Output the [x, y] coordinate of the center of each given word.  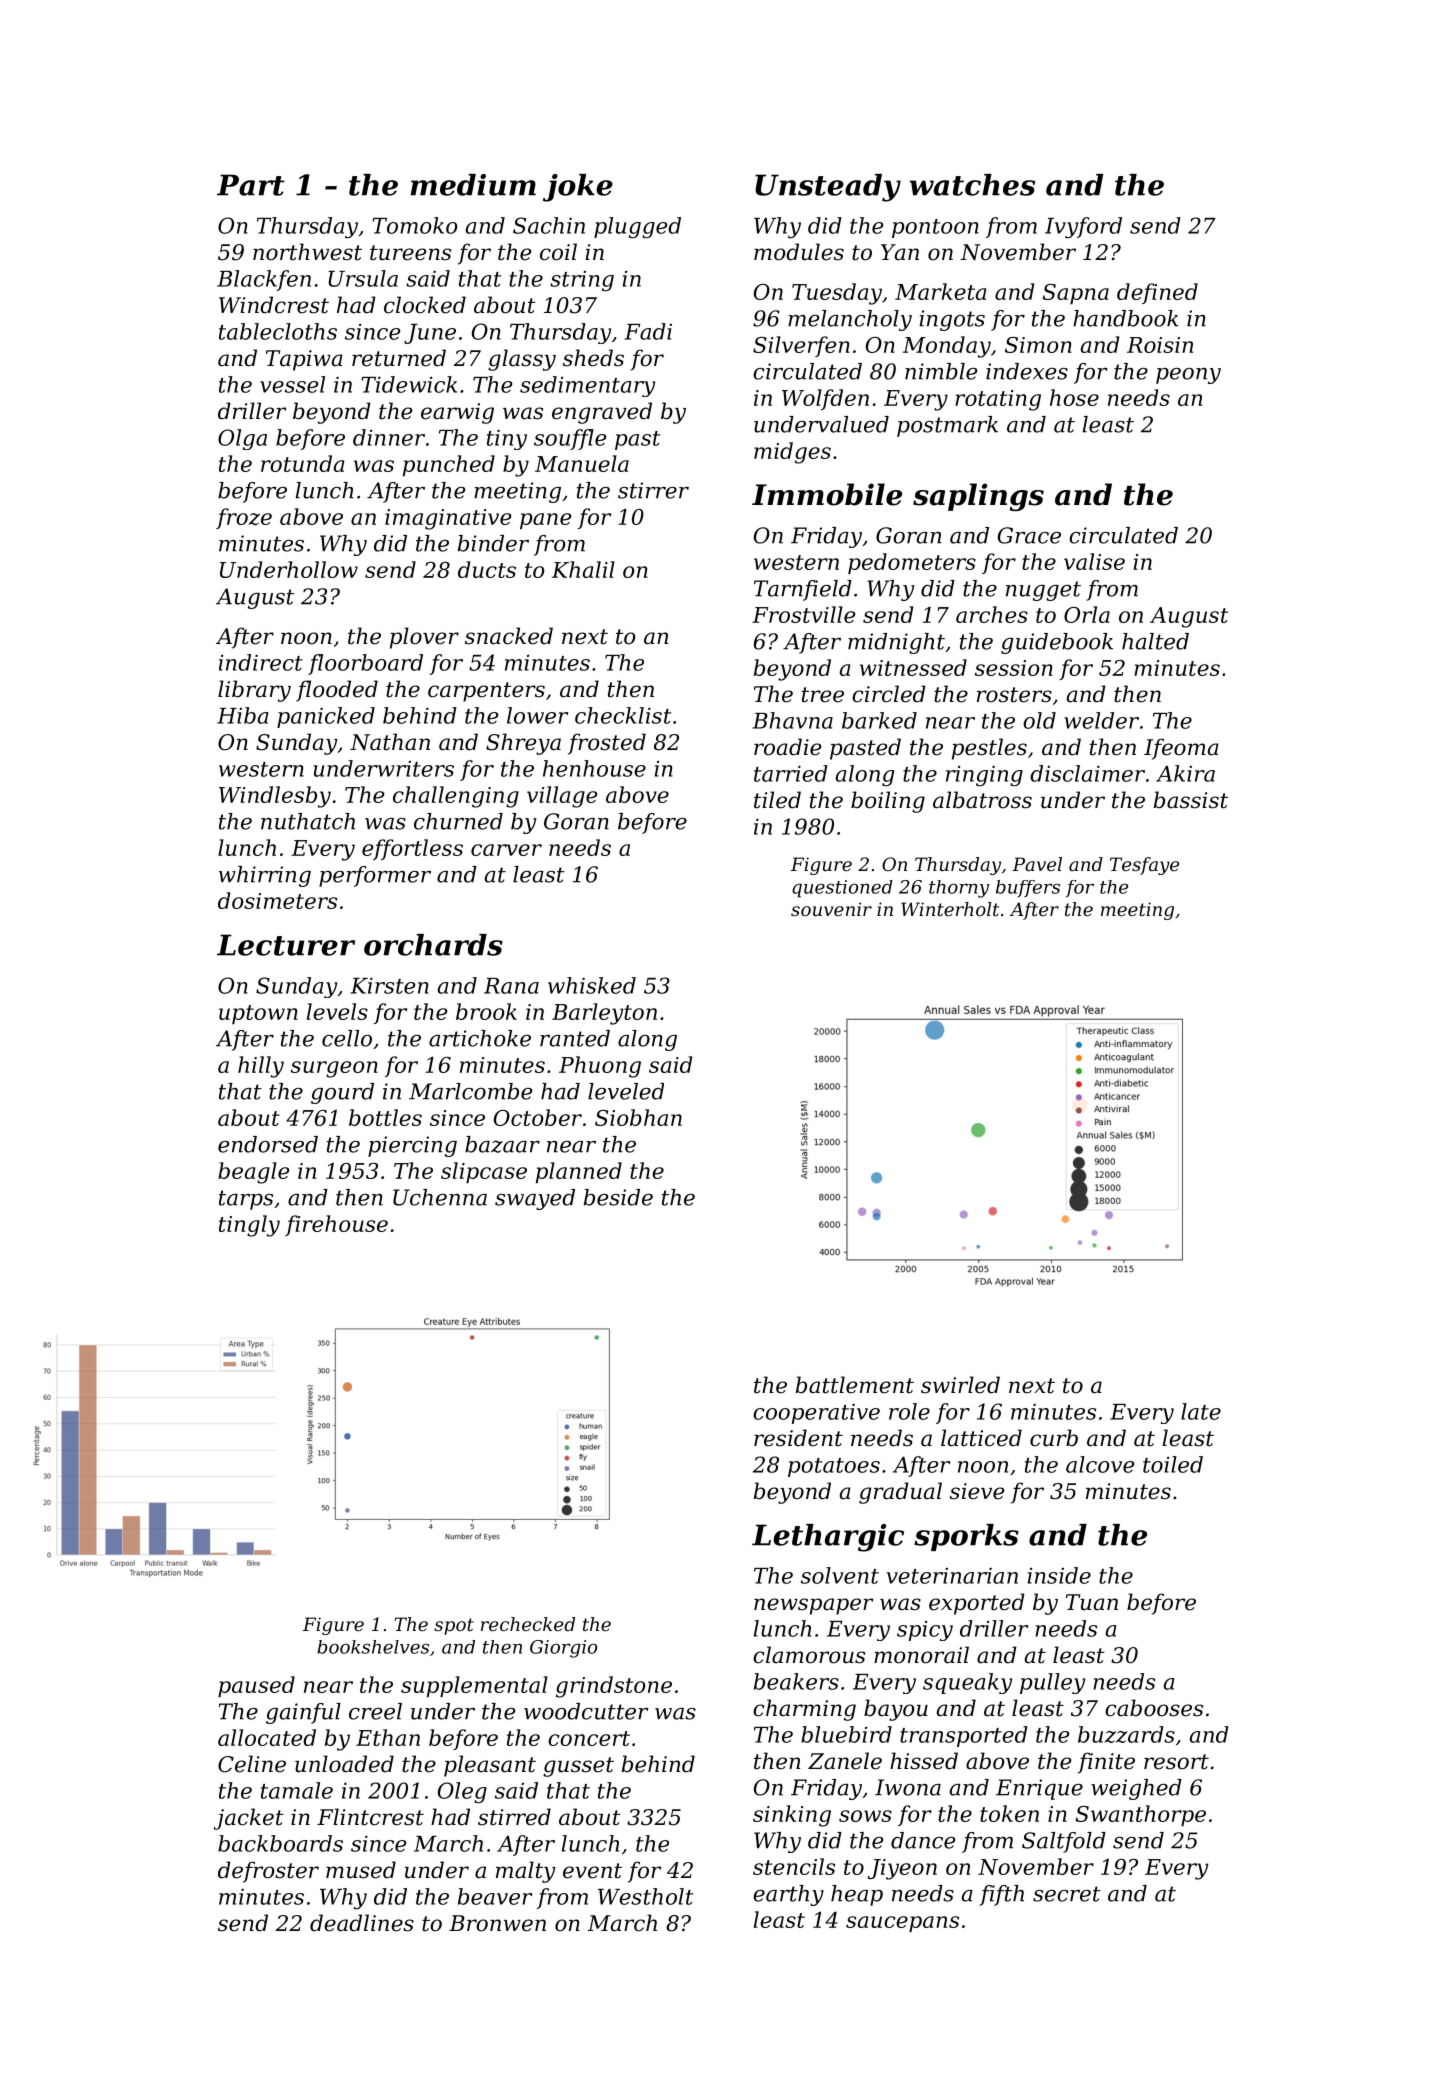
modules [799, 252]
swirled [960, 1385]
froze [244, 518]
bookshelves [373, 1647]
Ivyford [1083, 228]
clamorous [809, 1655]
